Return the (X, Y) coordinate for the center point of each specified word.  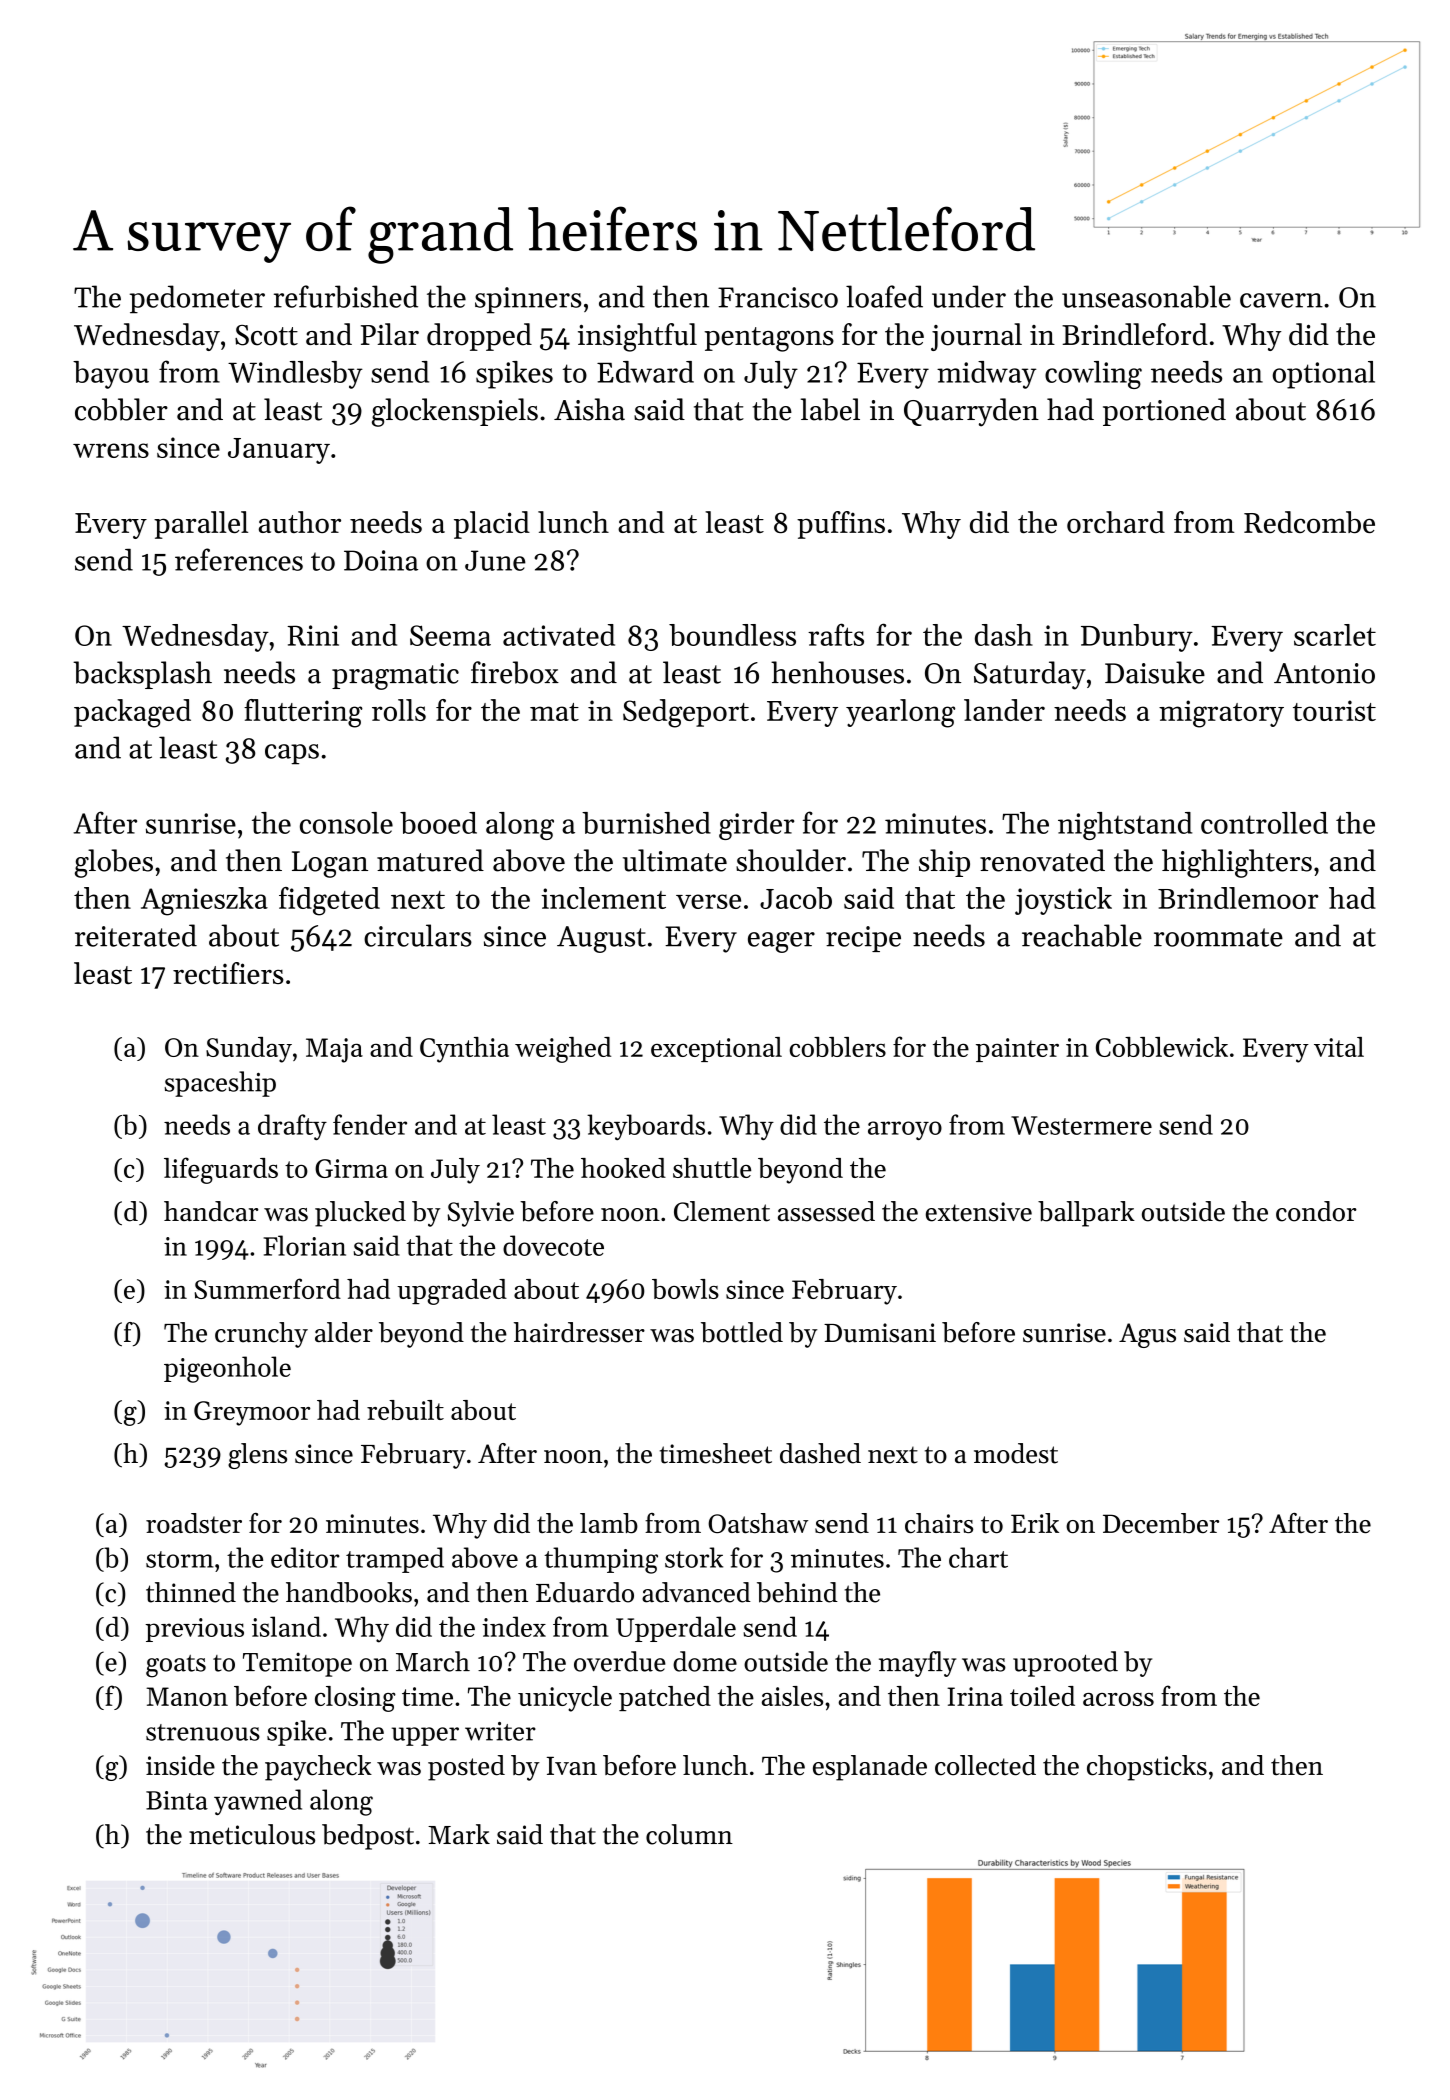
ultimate (675, 860)
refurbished (346, 296)
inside (180, 1765)
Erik (1035, 1523)
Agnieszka (204, 901)
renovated (1042, 860)
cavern (1281, 300)
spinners (528, 300)
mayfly (917, 1664)
